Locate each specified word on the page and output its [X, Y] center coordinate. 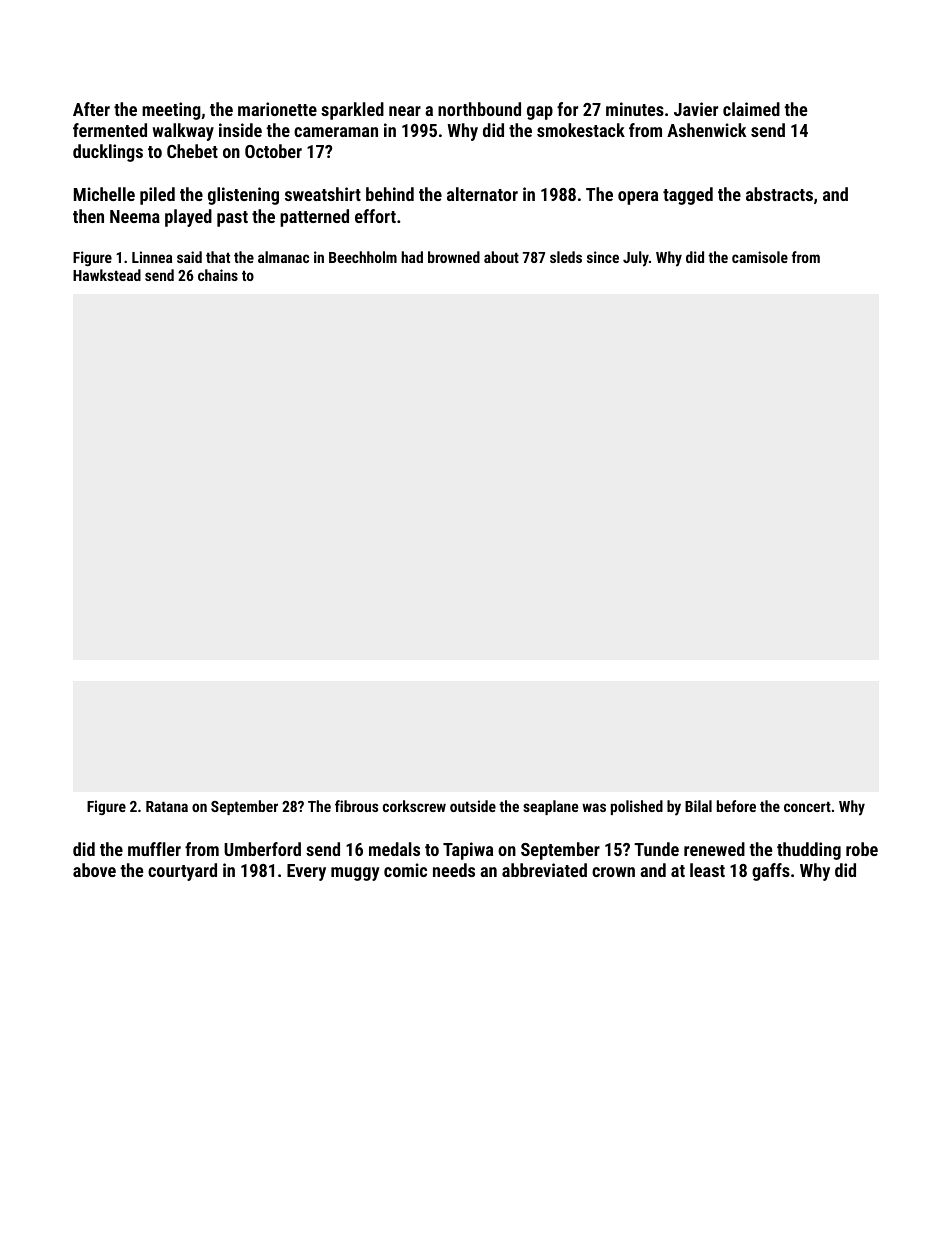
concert [807, 806]
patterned [314, 218]
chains [218, 275]
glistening [243, 196]
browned [454, 257]
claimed [751, 109]
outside [473, 806]
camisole [760, 257]
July [636, 259]
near [405, 111]
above [94, 870]
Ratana [167, 806]
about [501, 257]
